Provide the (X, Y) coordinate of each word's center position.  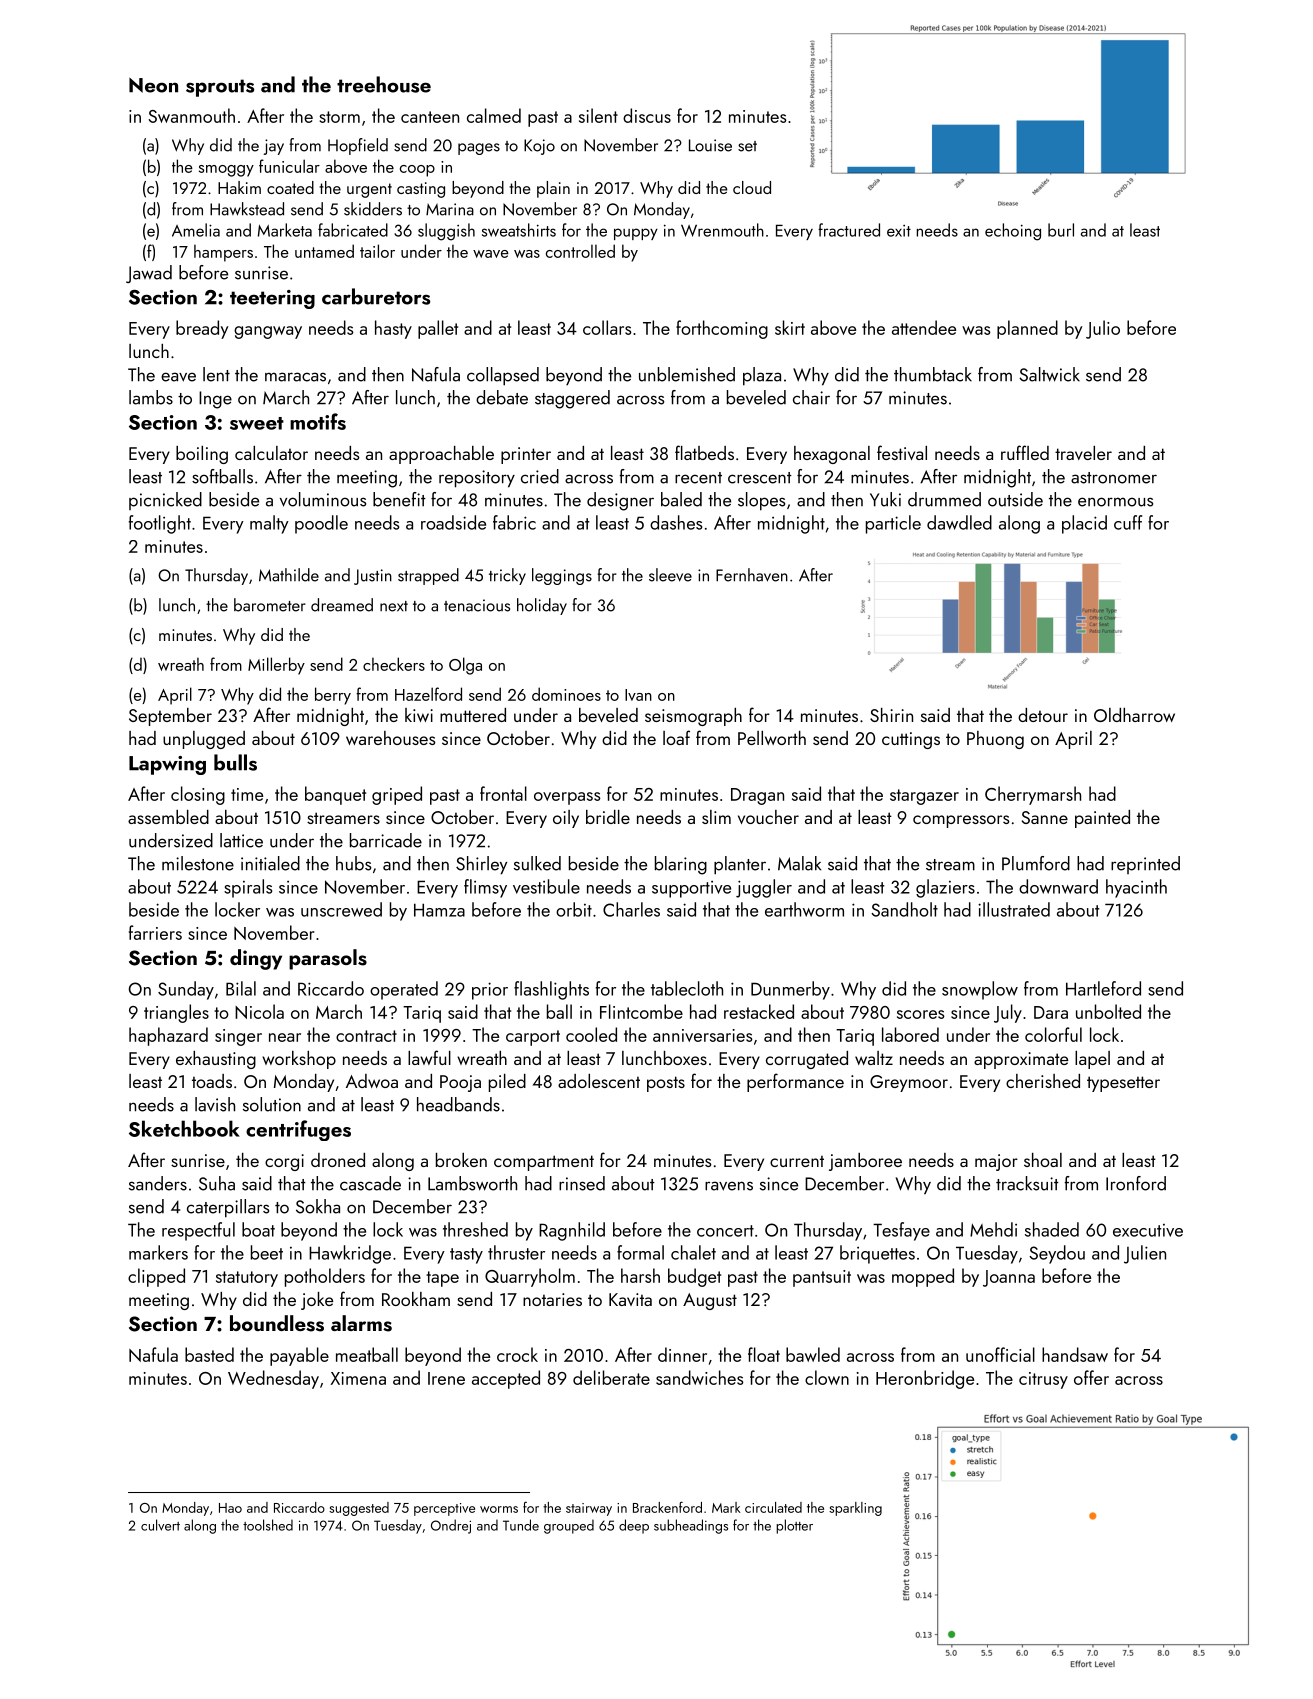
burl (1061, 230)
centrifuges (298, 1130)
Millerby (276, 666)
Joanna (1009, 1278)
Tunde (521, 1525)
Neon (153, 85)
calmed (494, 115)
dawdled (959, 522)
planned (1027, 329)
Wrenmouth (722, 230)
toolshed (268, 1525)
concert (725, 1231)
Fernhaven (752, 575)
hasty (393, 329)
